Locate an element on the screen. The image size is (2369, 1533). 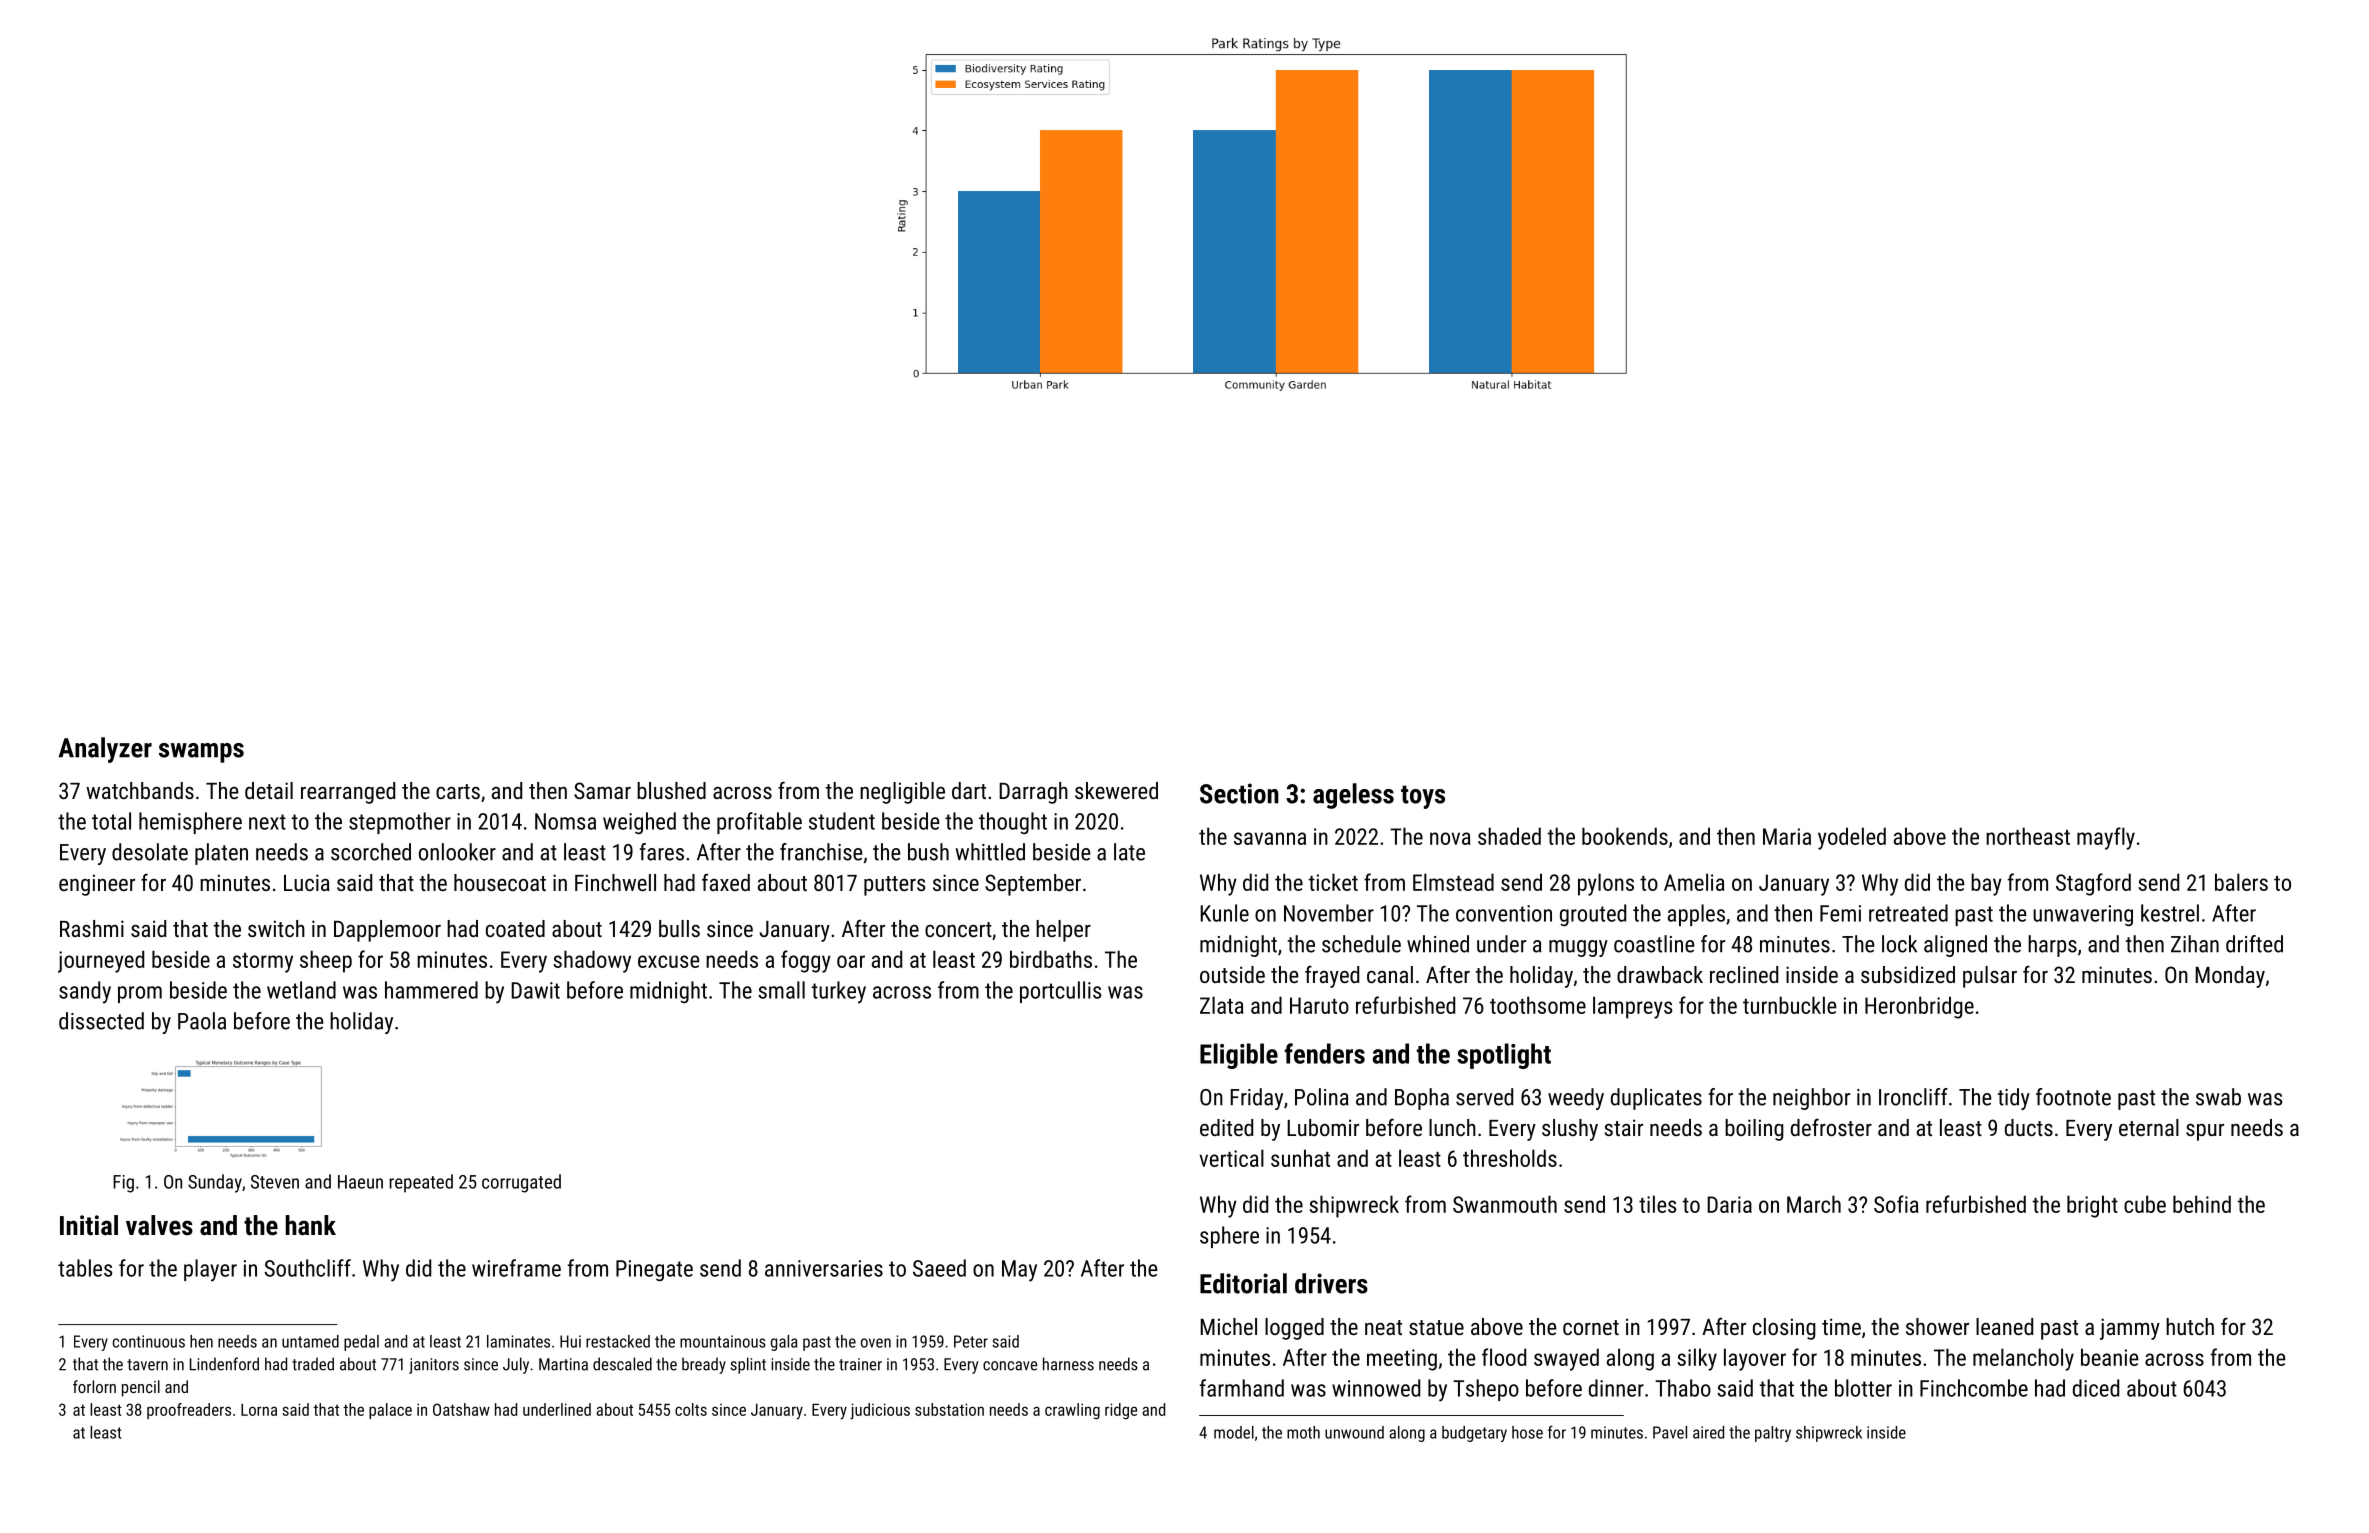
Section is located at coordinates (1239, 793).
